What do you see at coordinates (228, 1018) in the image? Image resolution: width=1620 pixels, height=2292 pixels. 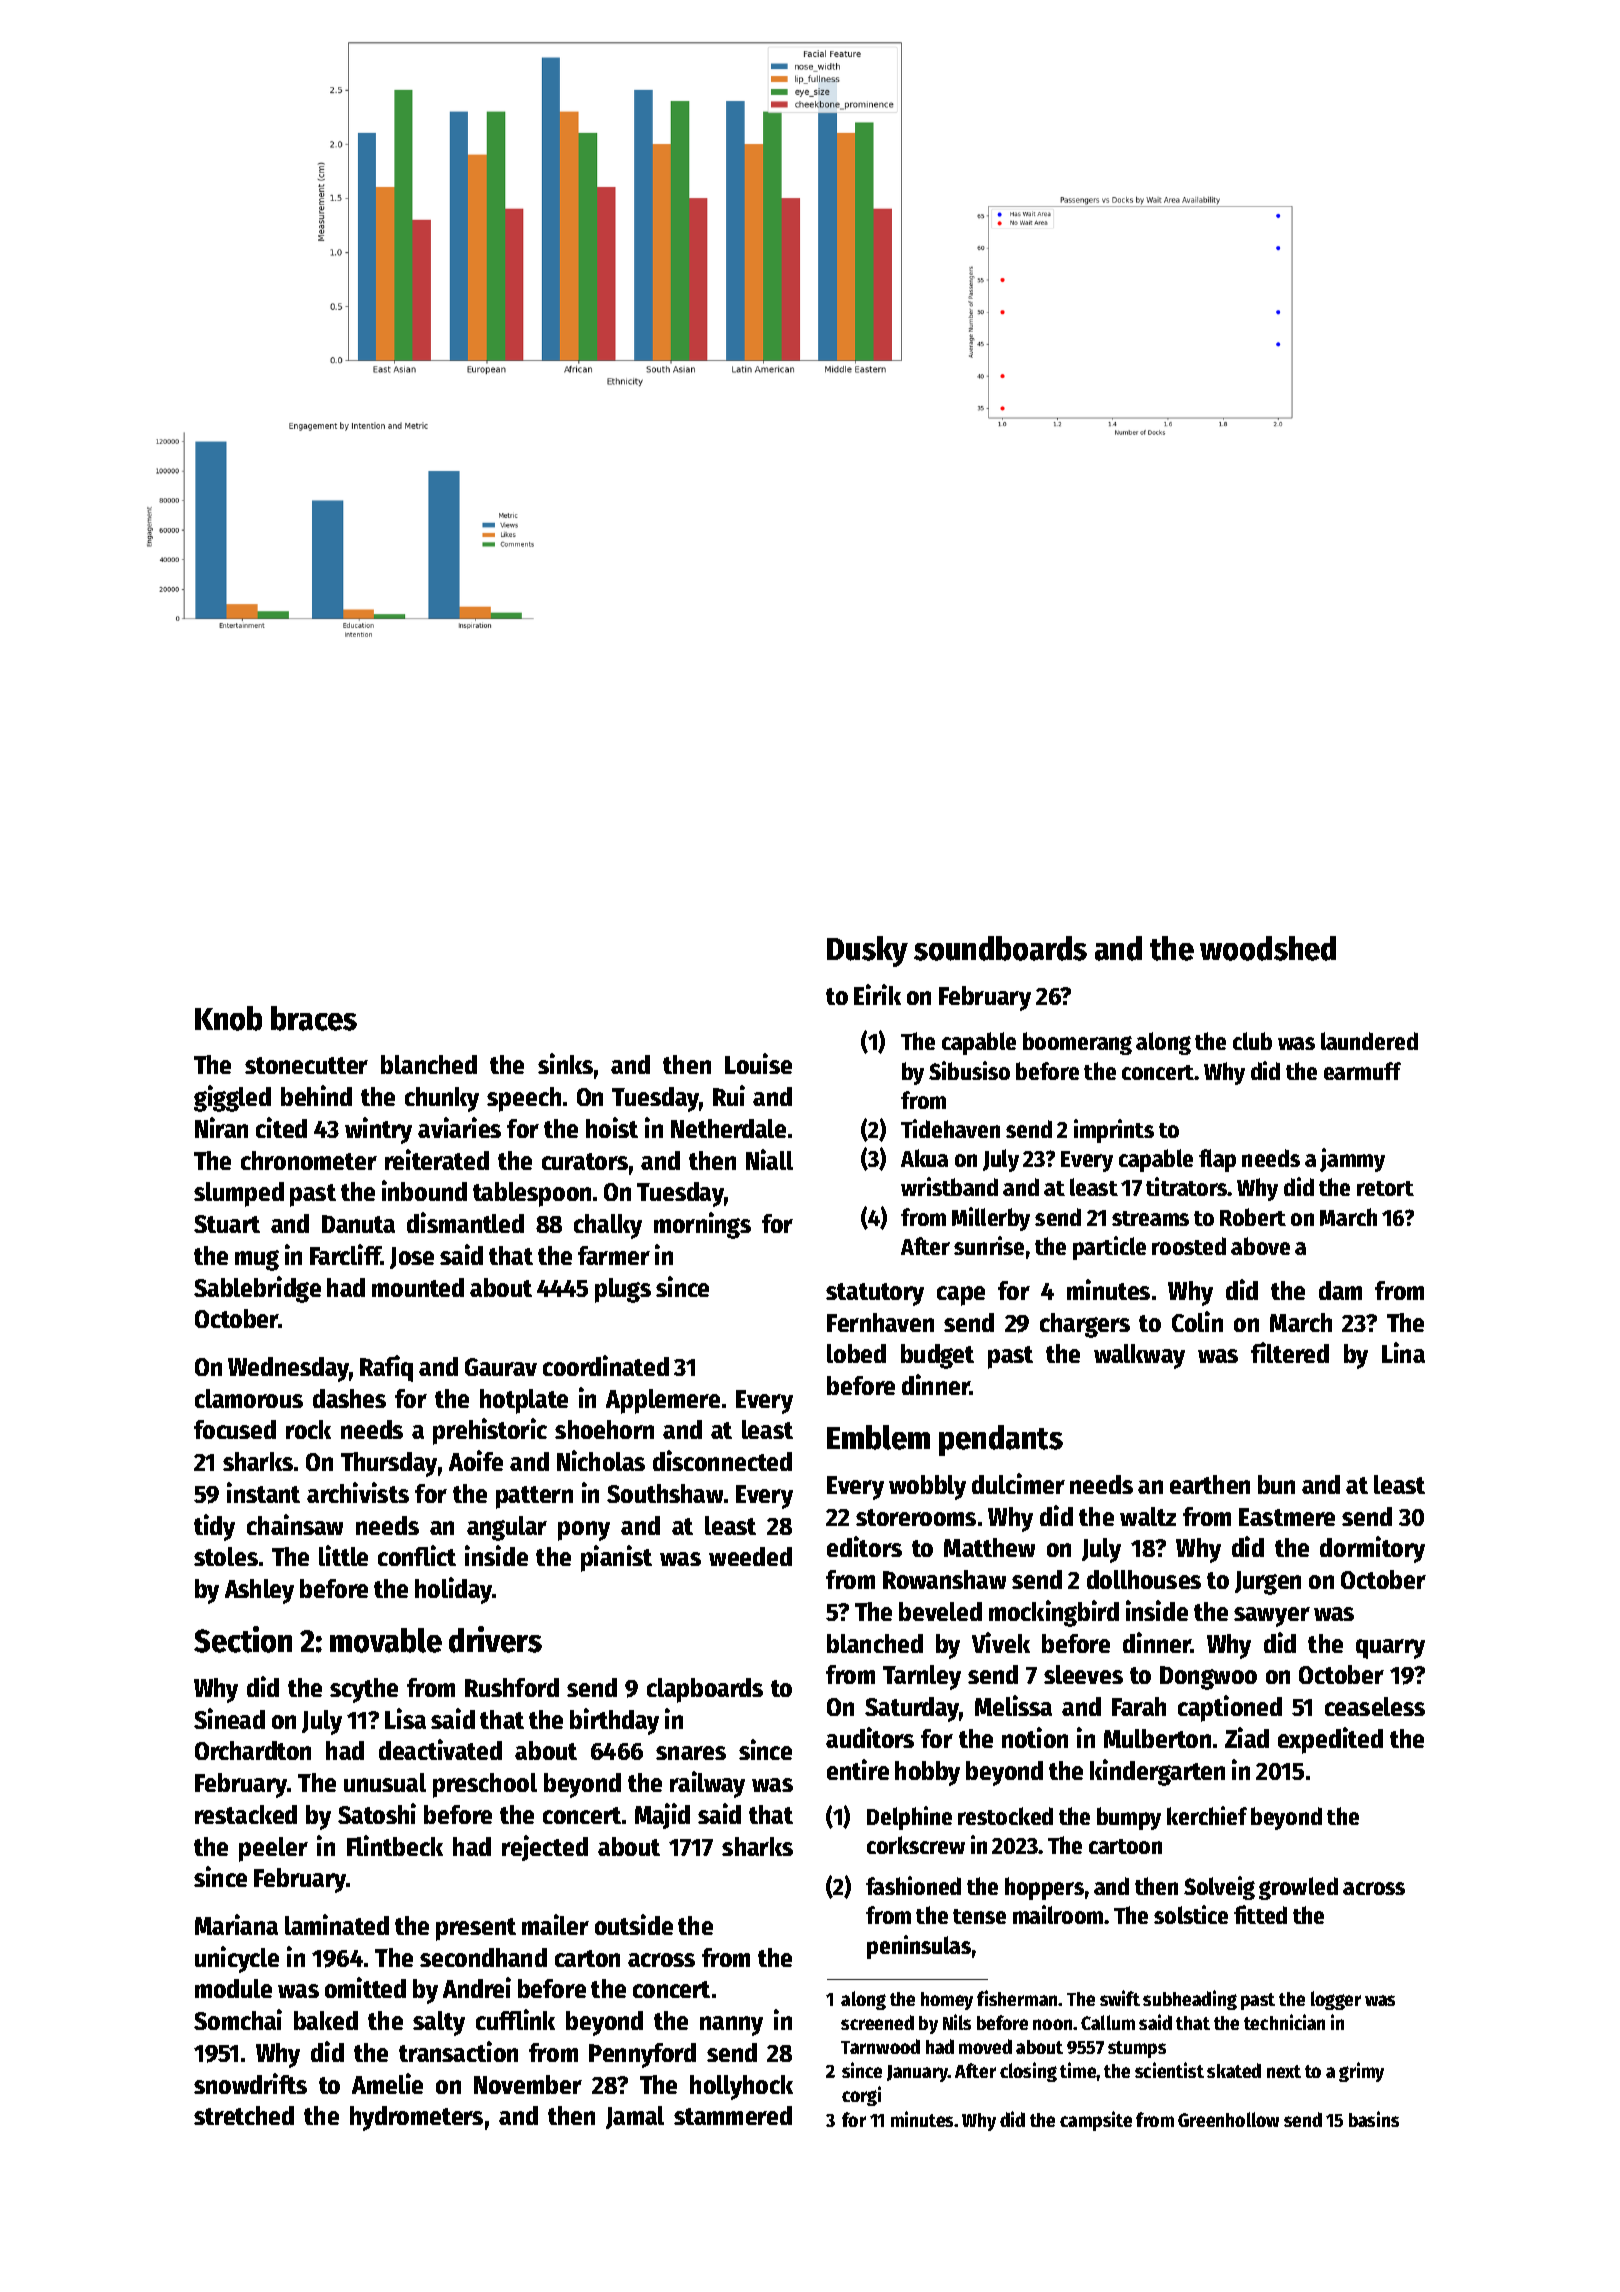 I see `Knob` at bounding box center [228, 1018].
